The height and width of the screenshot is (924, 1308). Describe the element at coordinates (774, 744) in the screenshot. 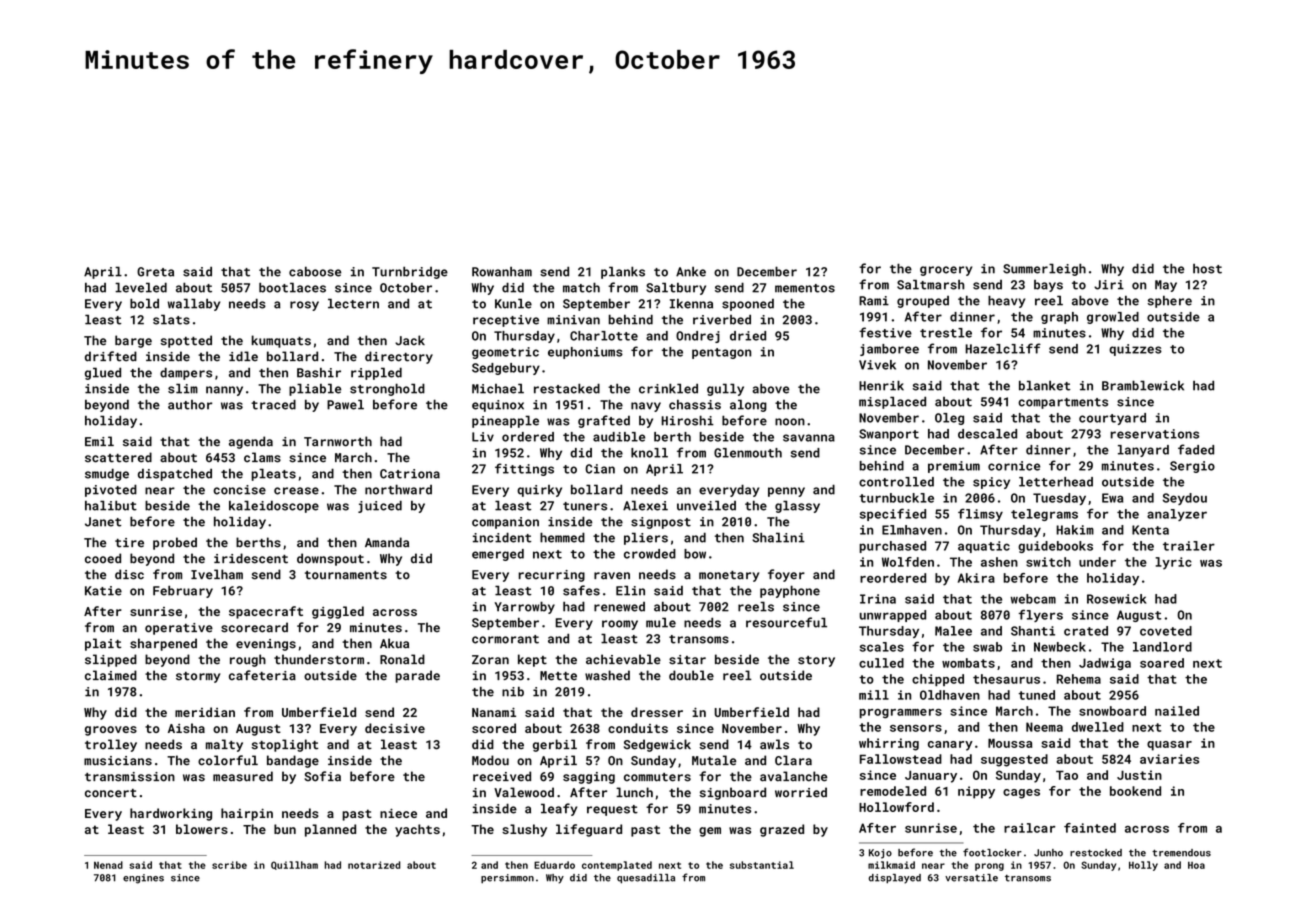

I see `awls` at that location.
